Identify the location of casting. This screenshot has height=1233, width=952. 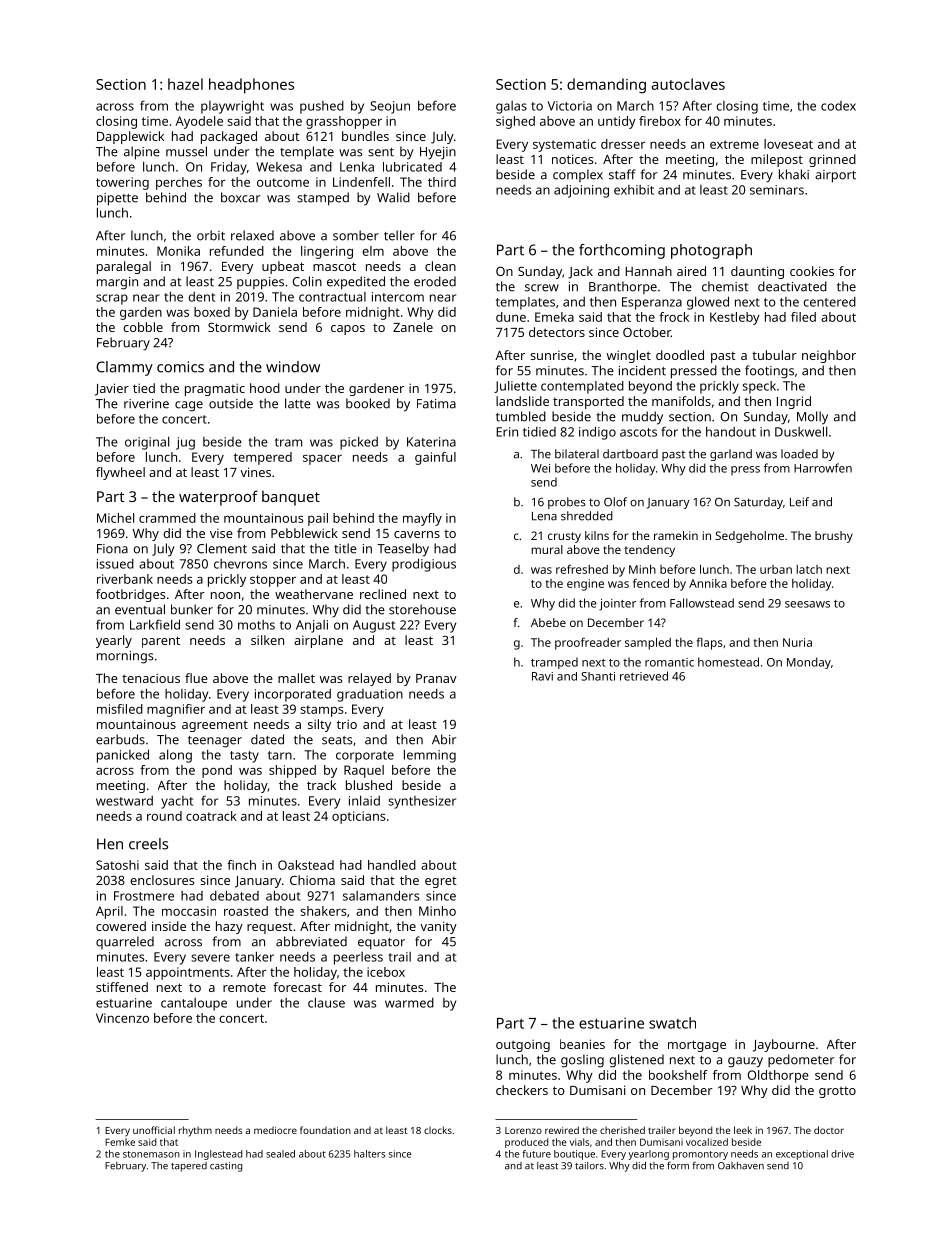
(226, 1167).
